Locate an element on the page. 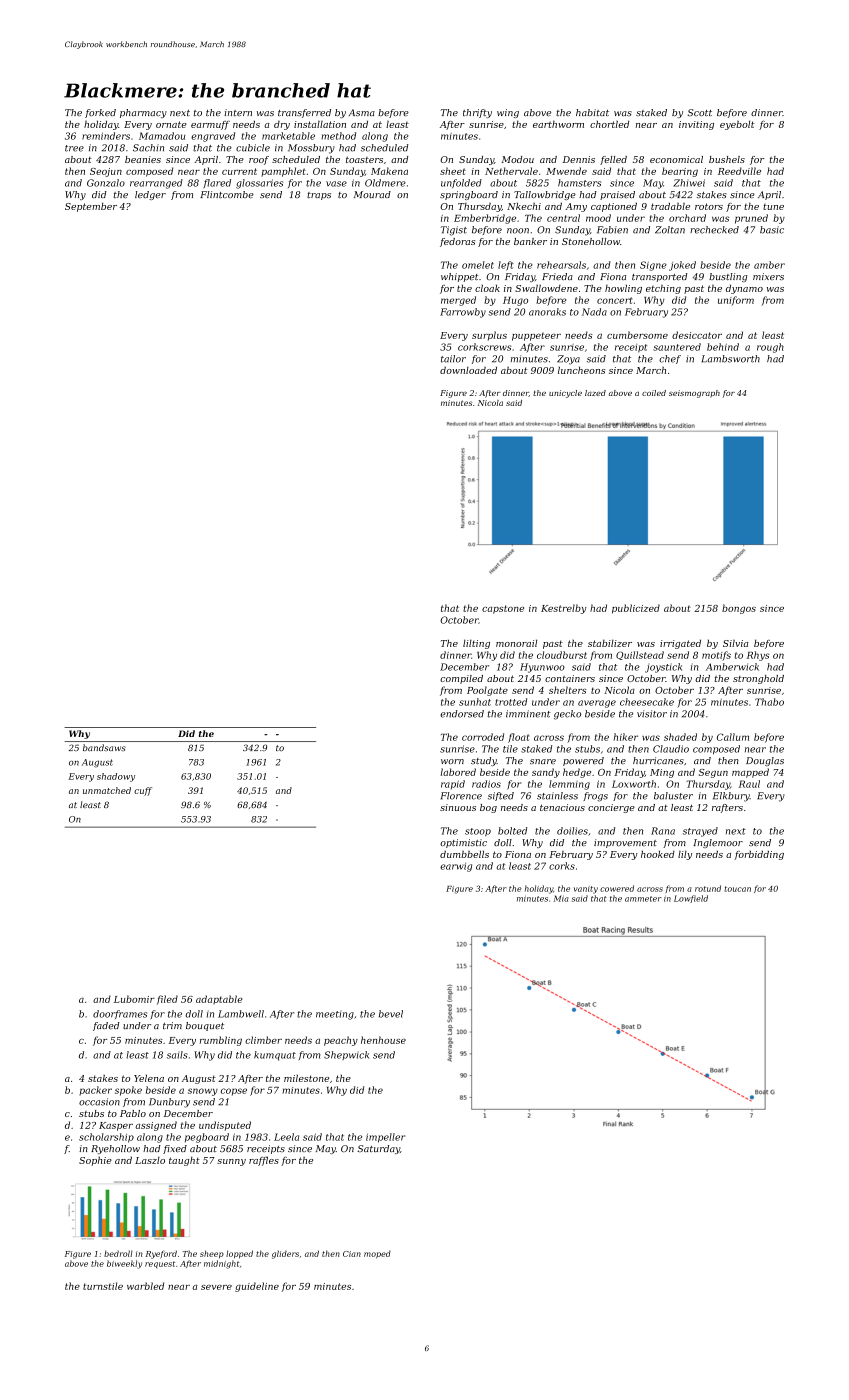 This page has height=1400, width=849. tailor is located at coordinates (453, 359).
